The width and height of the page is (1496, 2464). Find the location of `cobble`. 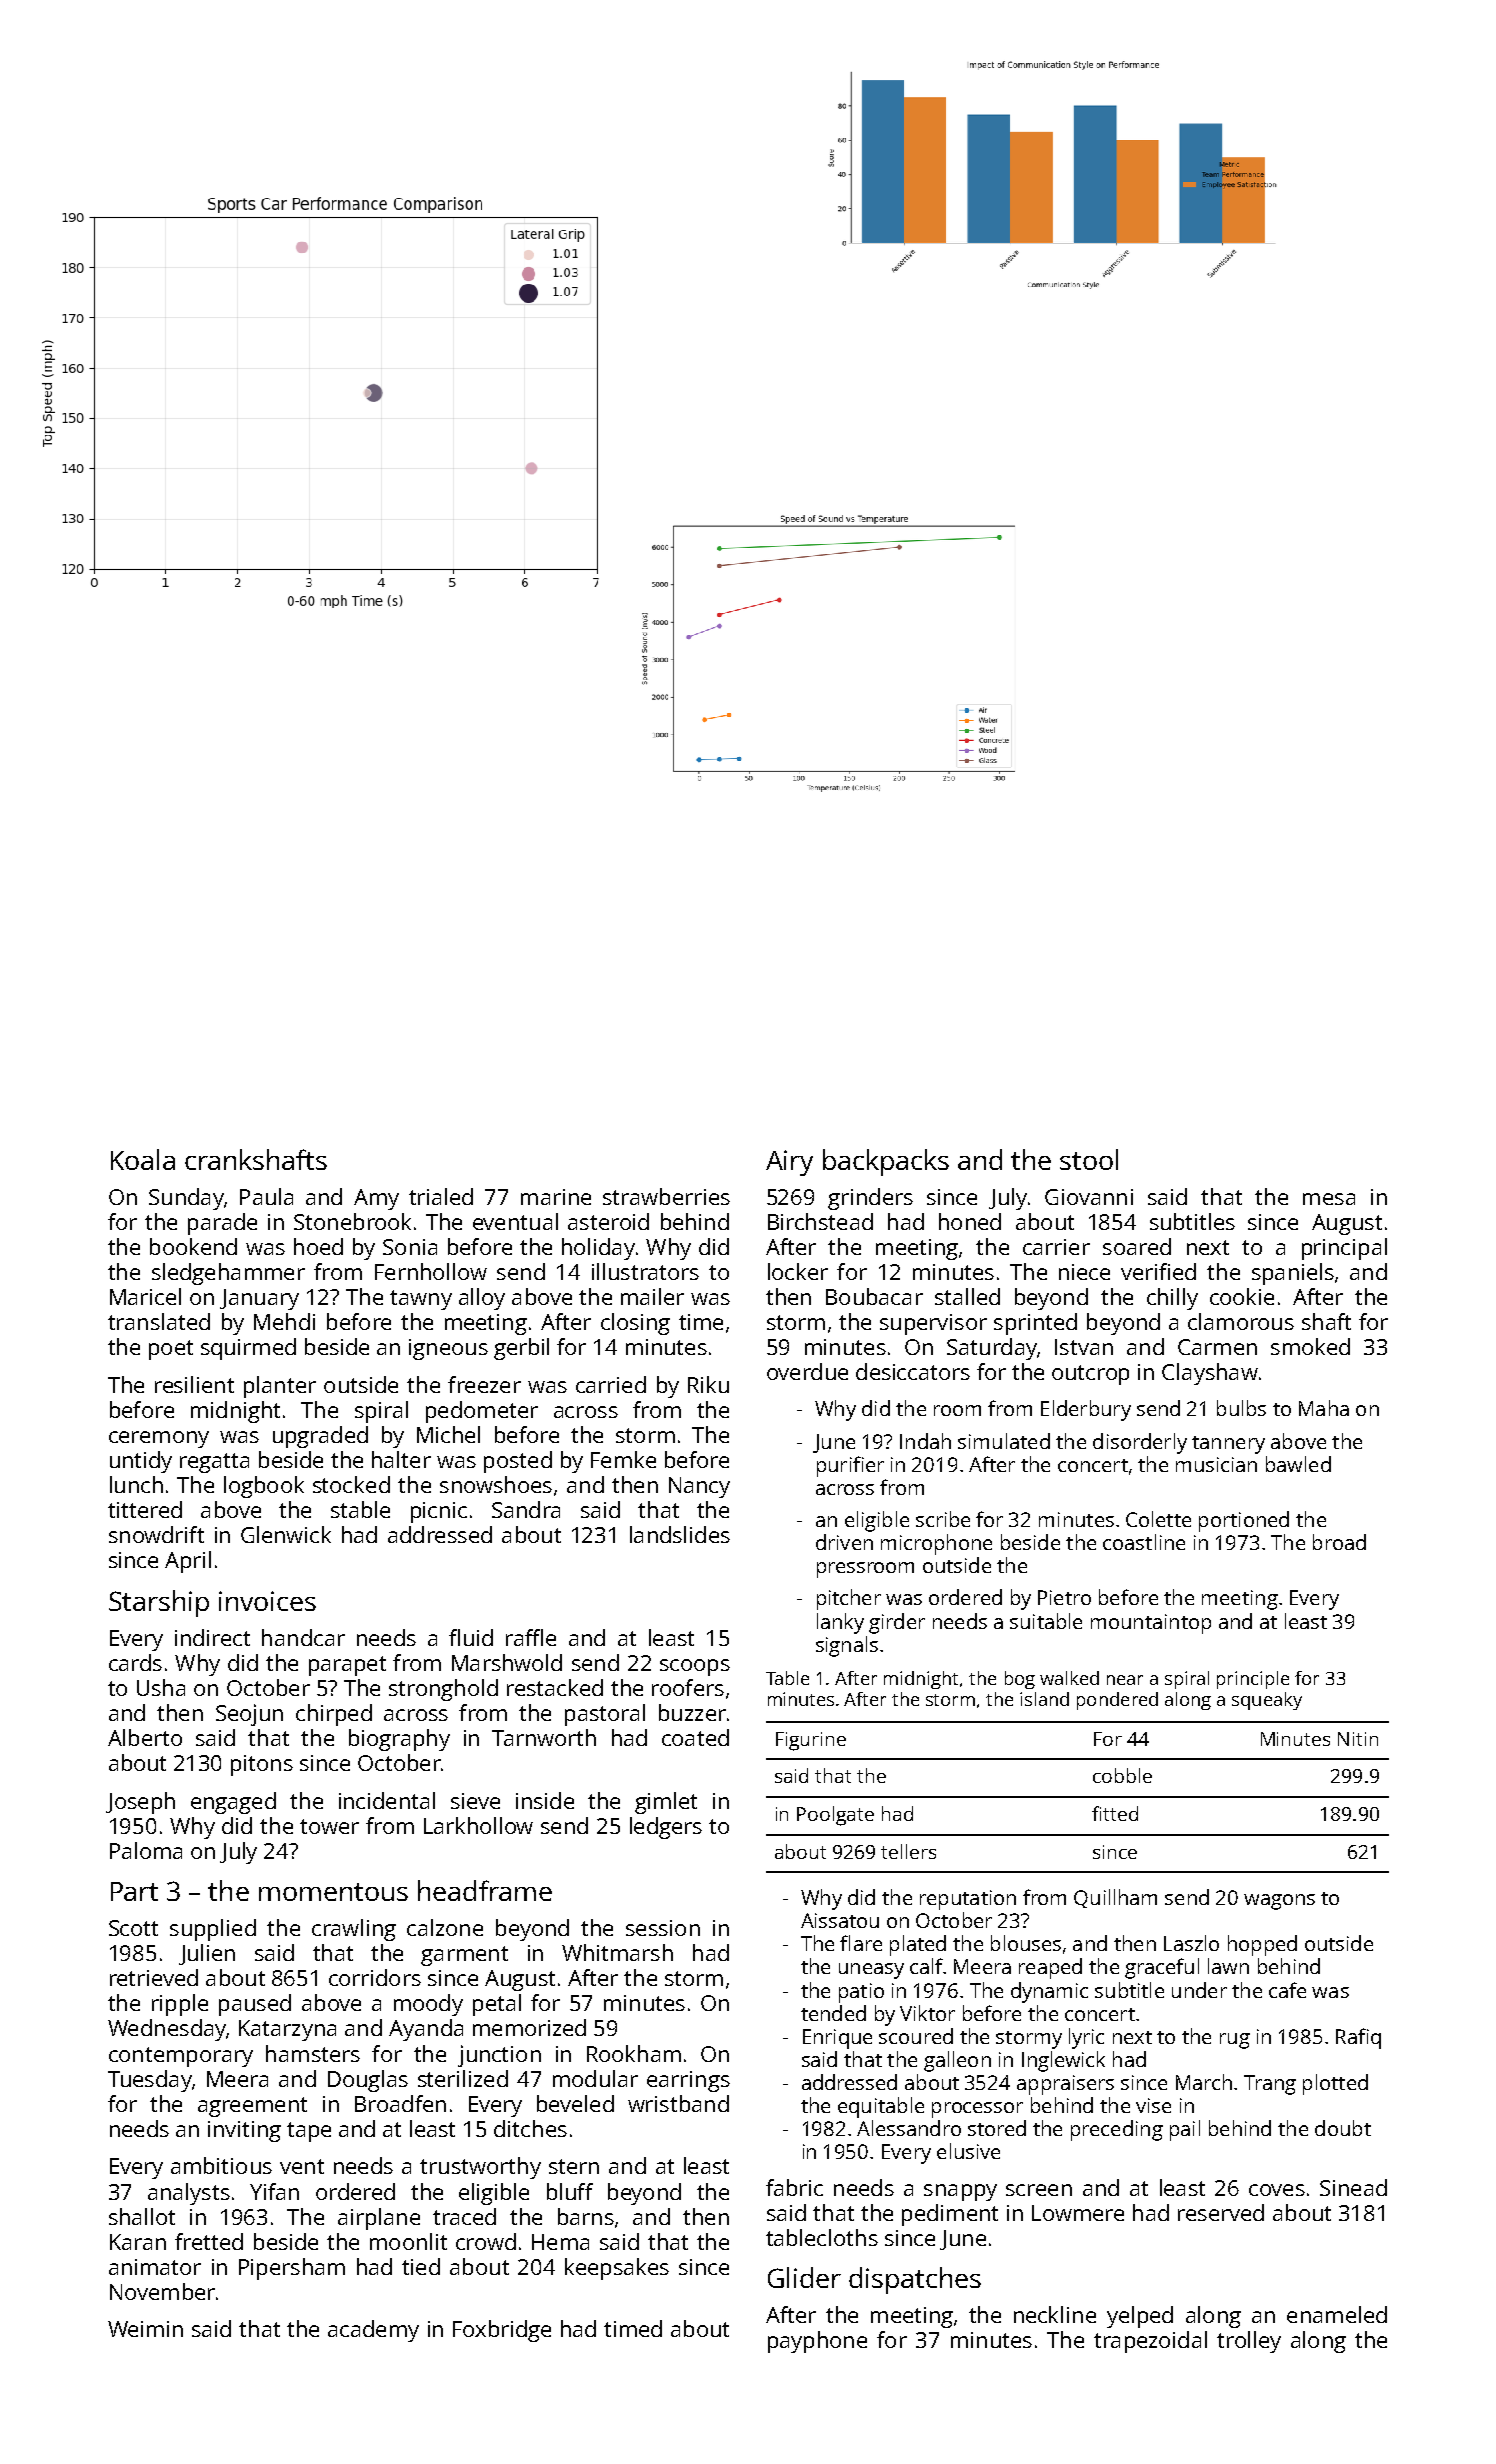

cobble is located at coordinates (1122, 1775).
